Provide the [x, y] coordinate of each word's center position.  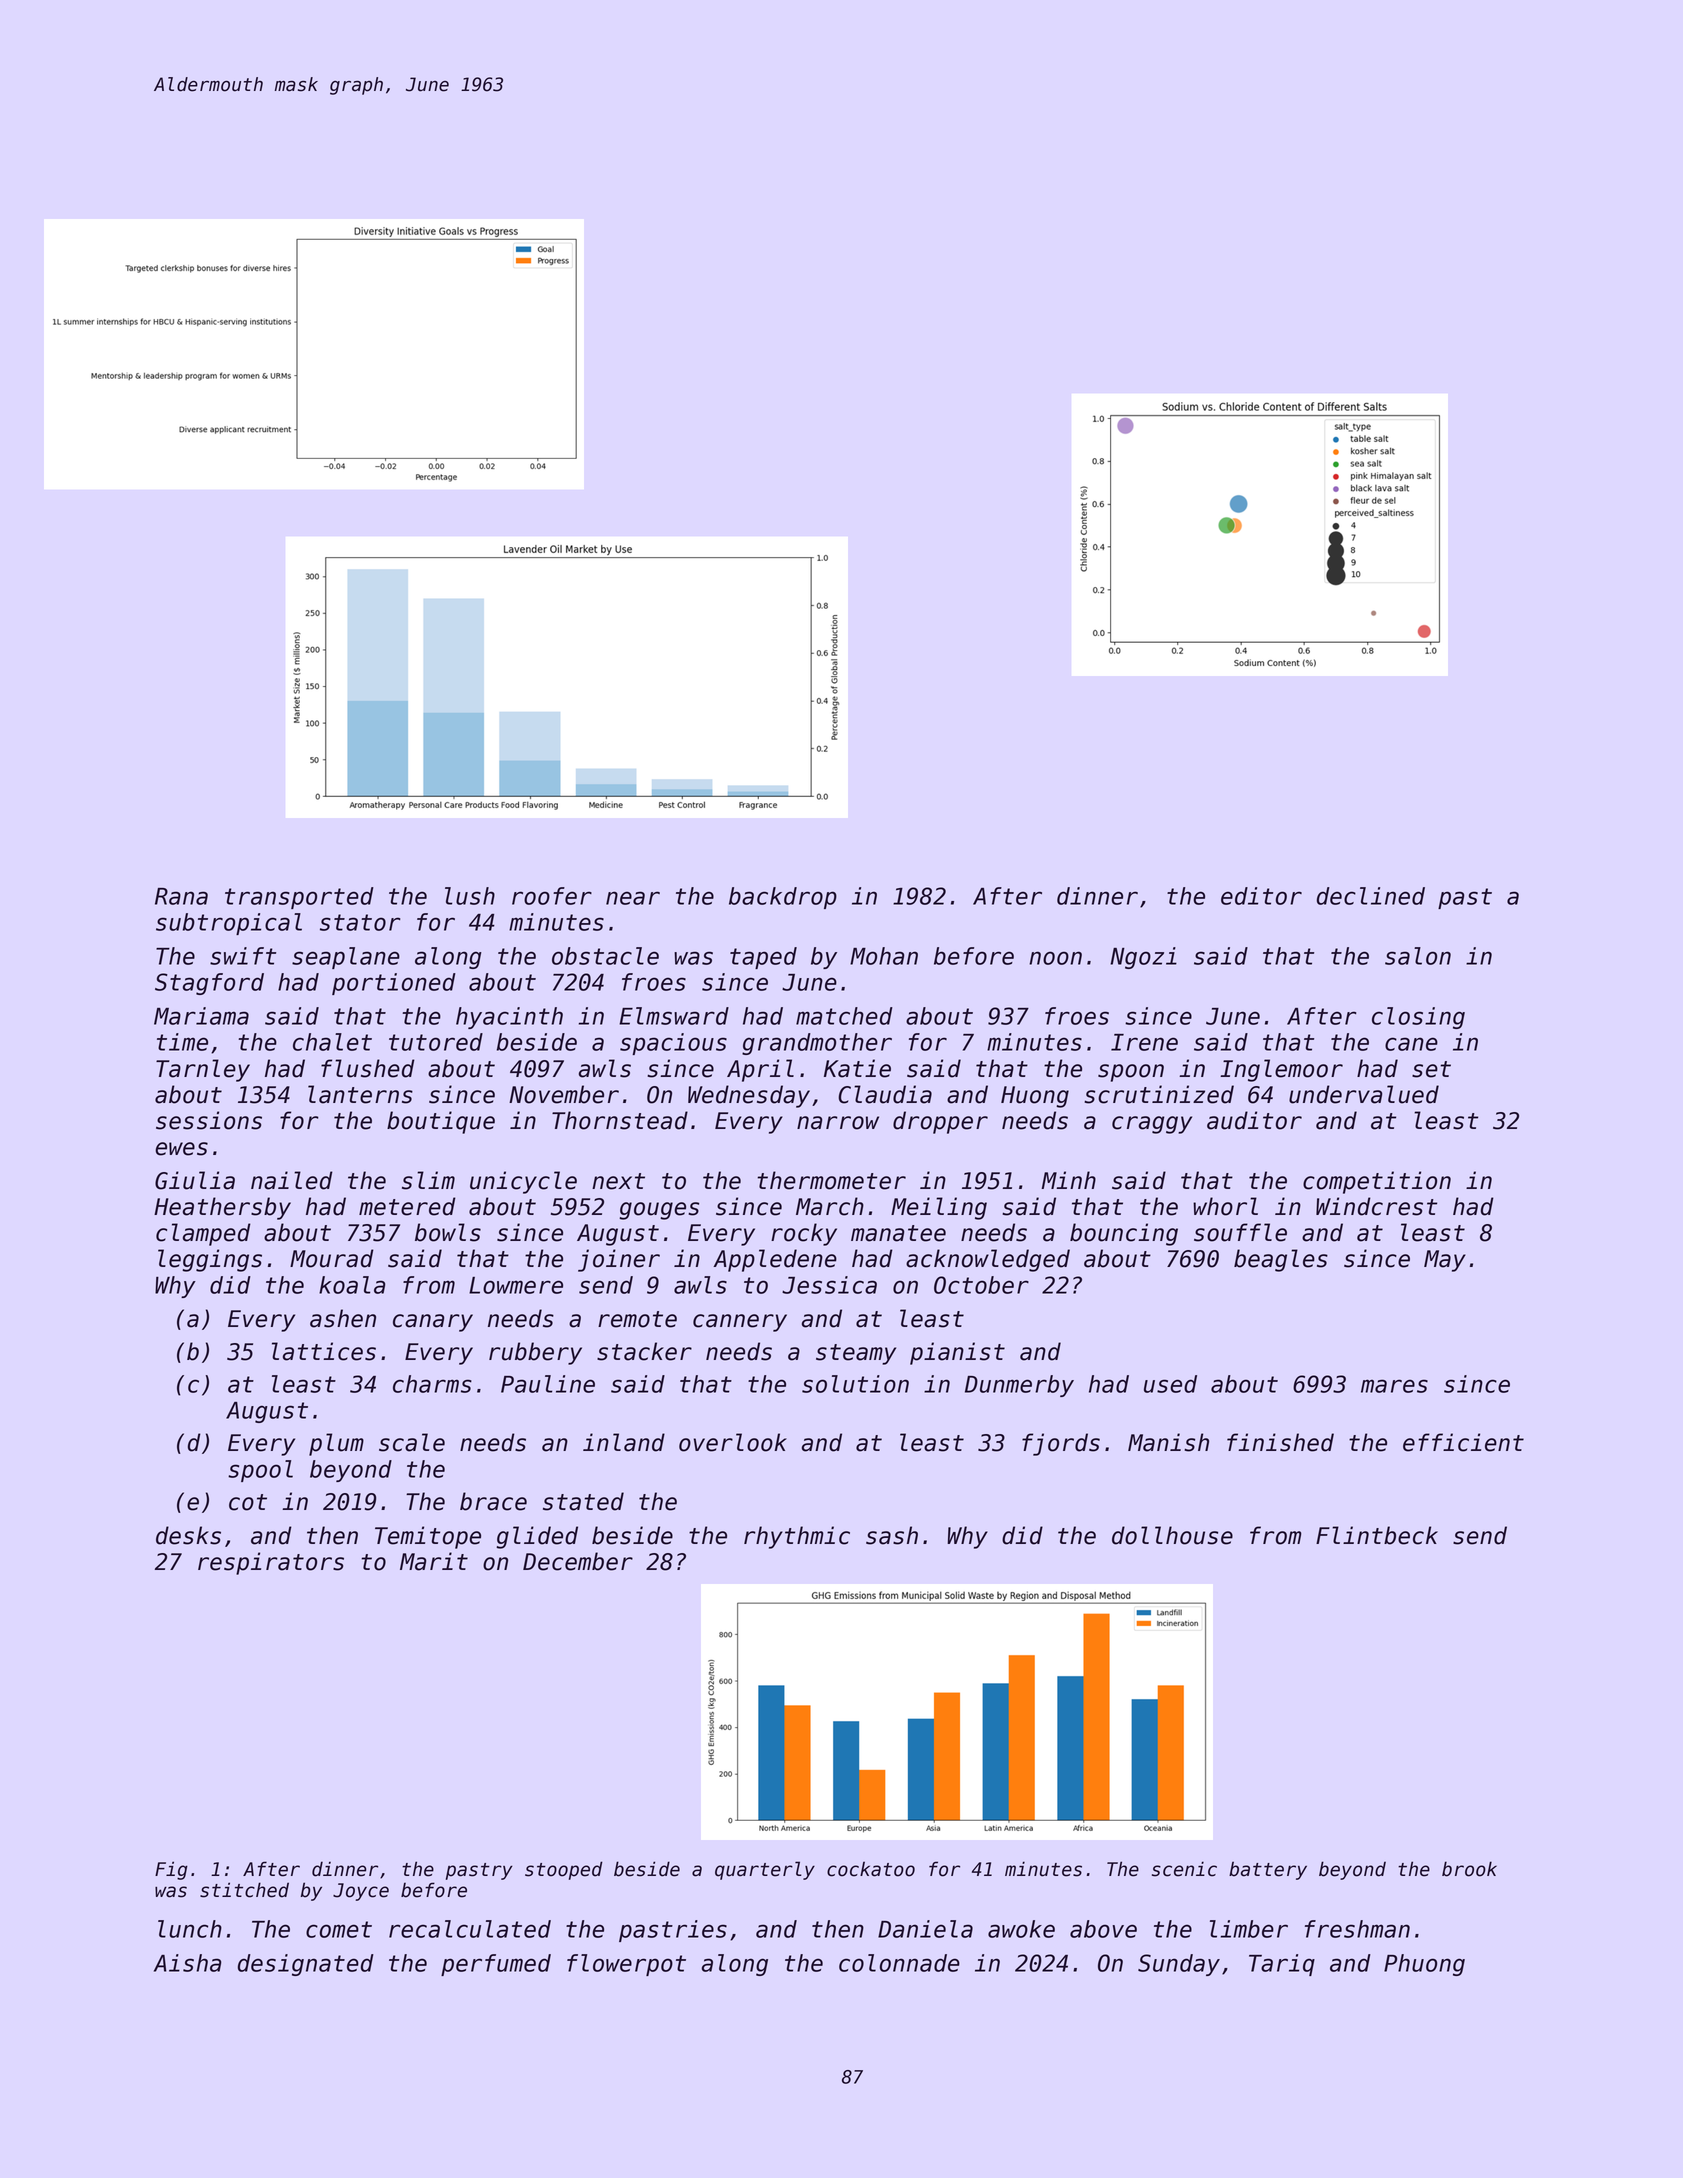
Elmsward [674, 1016]
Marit [434, 1561]
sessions [209, 1120]
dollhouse [1172, 1535]
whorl [1225, 1206]
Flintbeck [1377, 1535]
